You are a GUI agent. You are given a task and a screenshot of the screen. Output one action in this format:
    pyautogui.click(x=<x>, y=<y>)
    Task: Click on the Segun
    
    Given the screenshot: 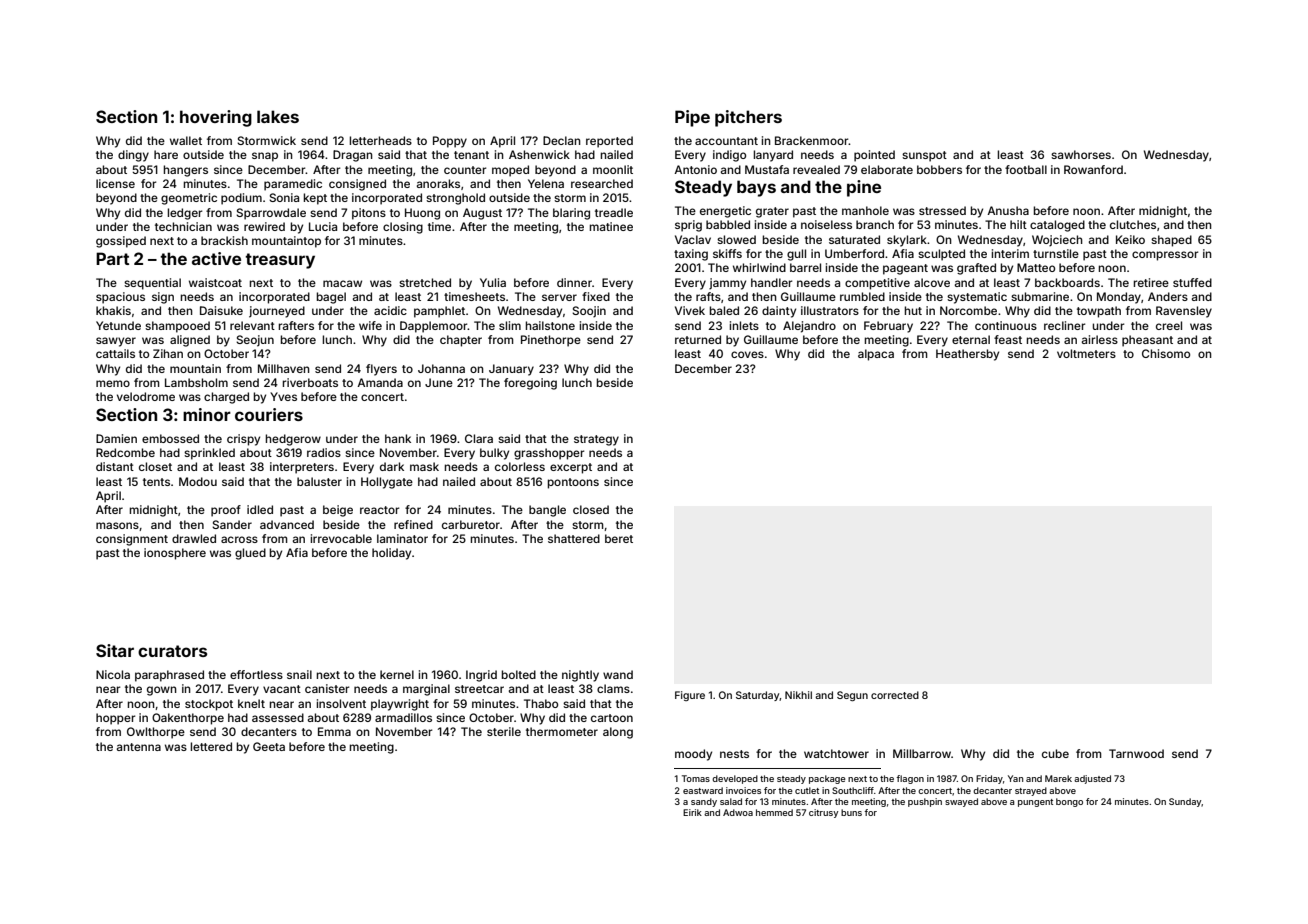 What is the action you would take?
    pyautogui.click(x=852, y=696)
